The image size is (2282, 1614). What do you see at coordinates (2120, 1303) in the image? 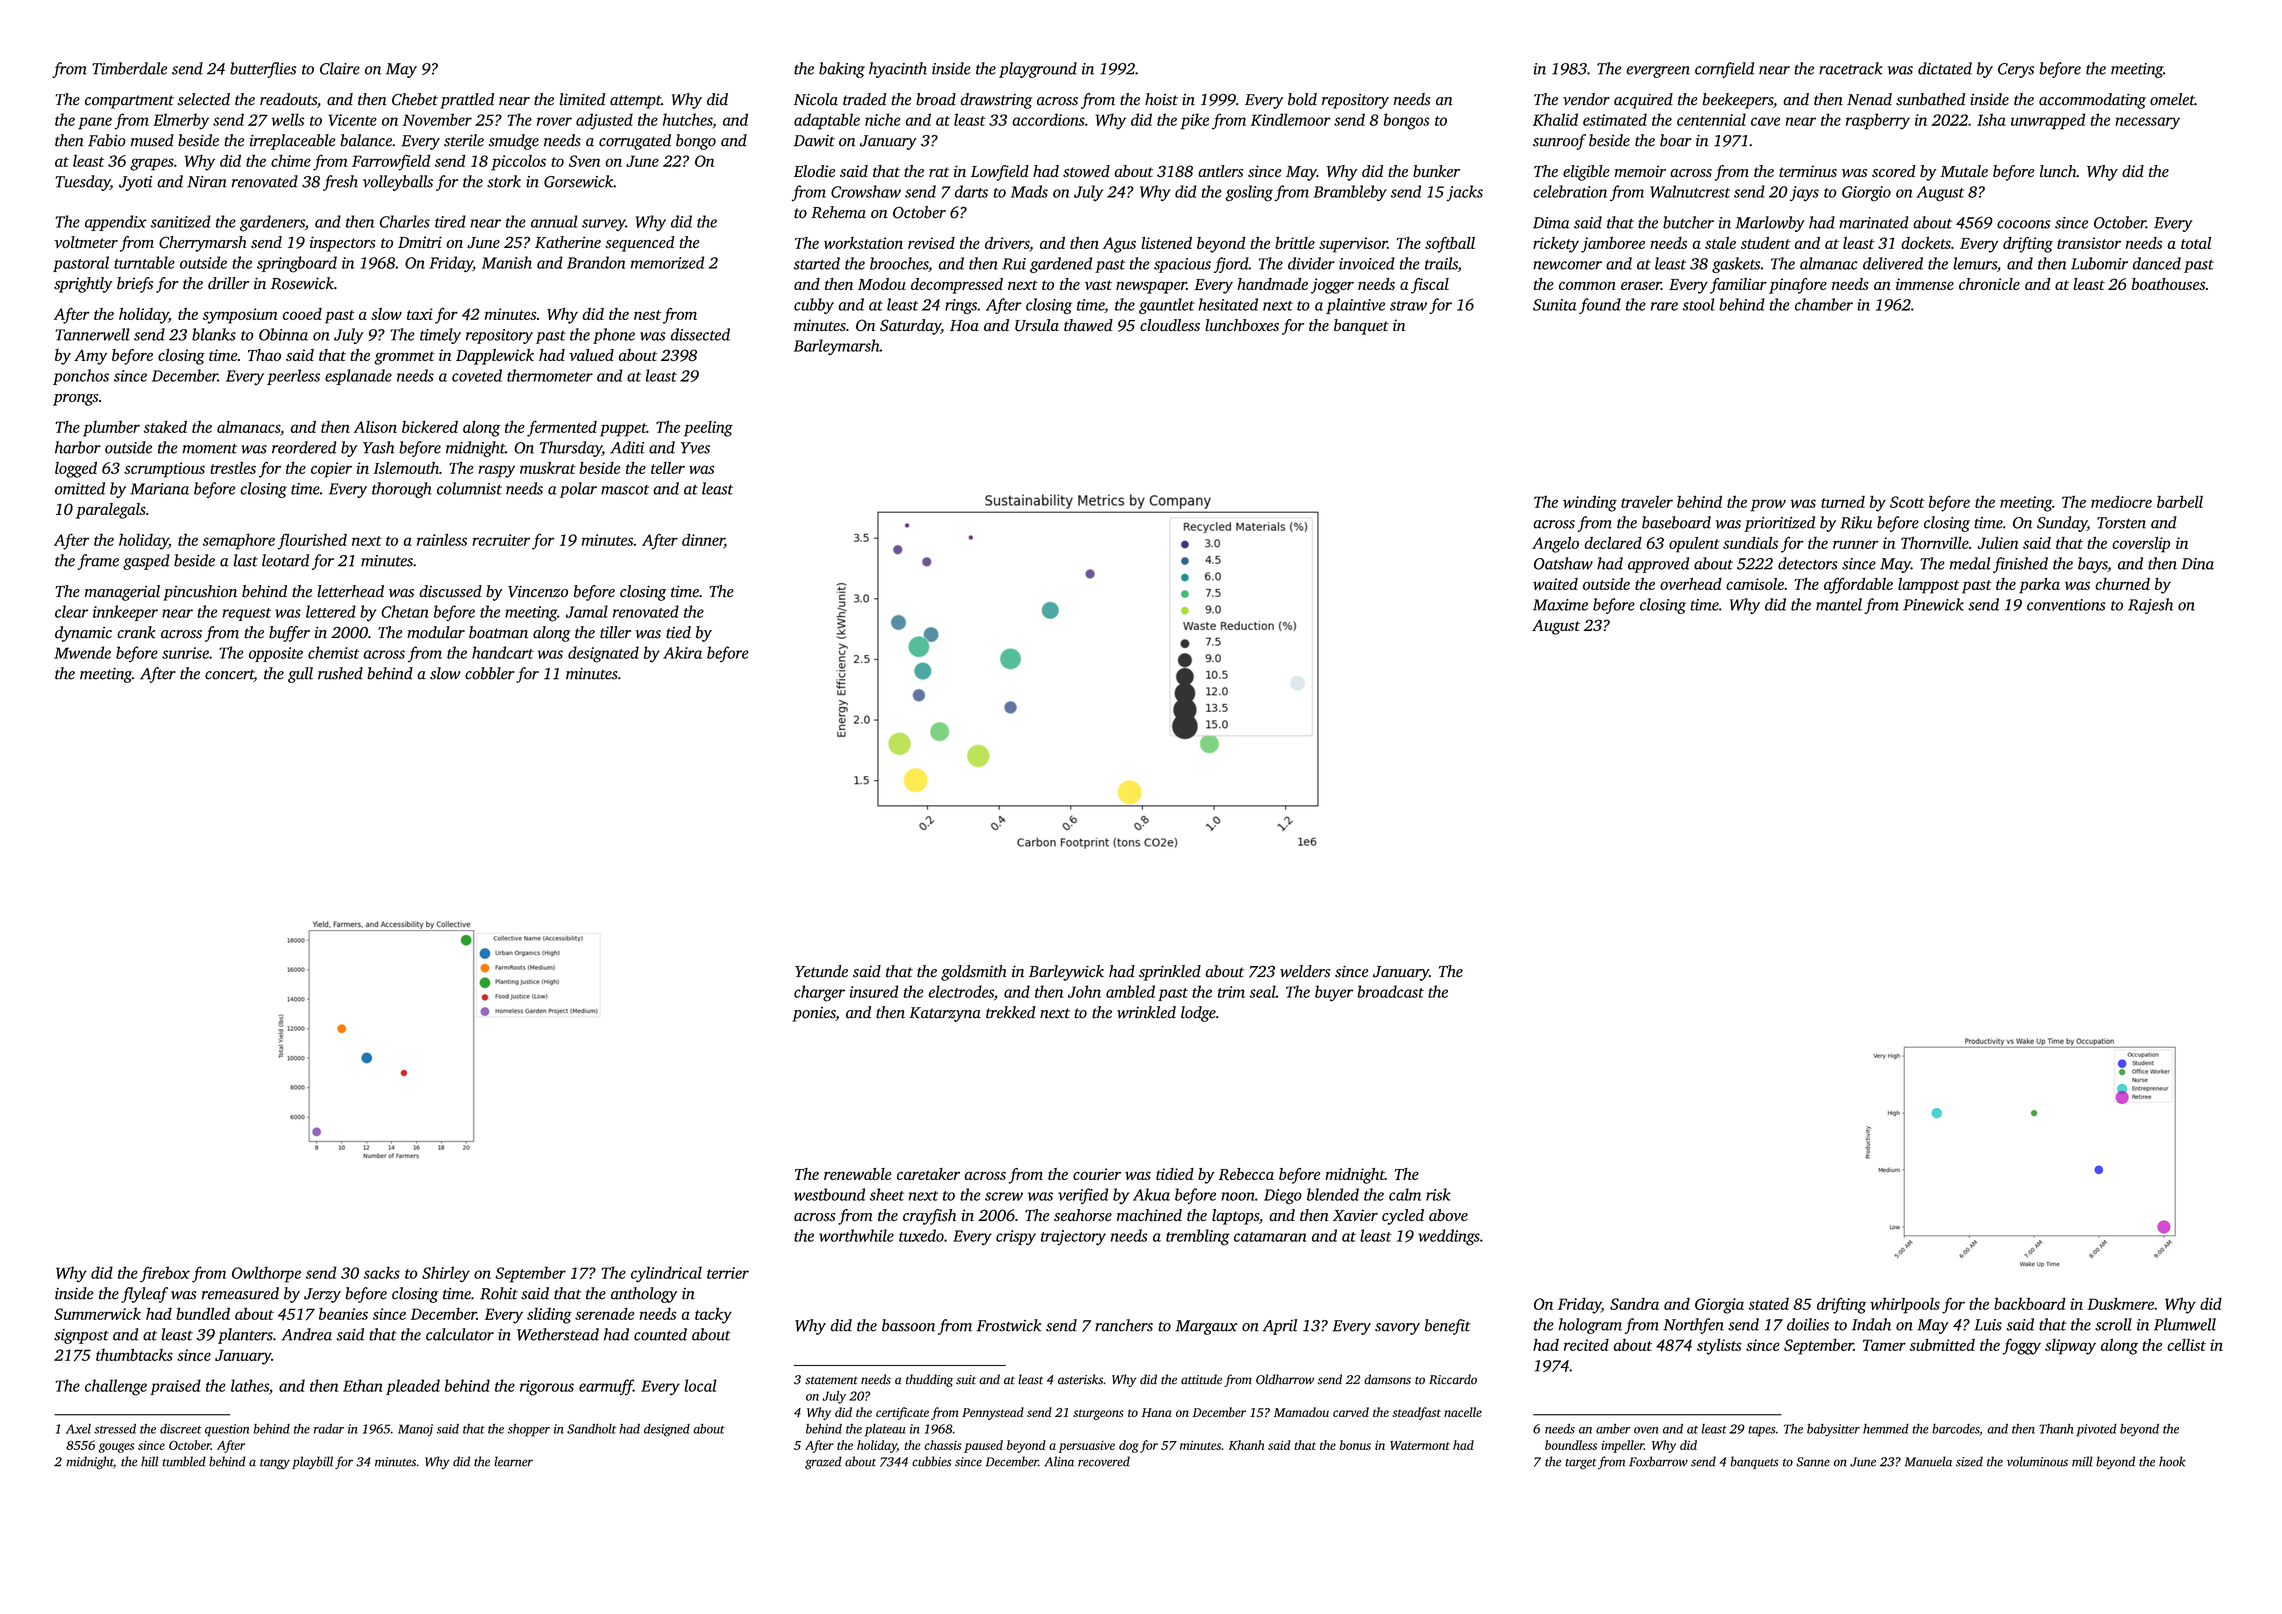
I see `Duskmere` at bounding box center [2120, 1303].
